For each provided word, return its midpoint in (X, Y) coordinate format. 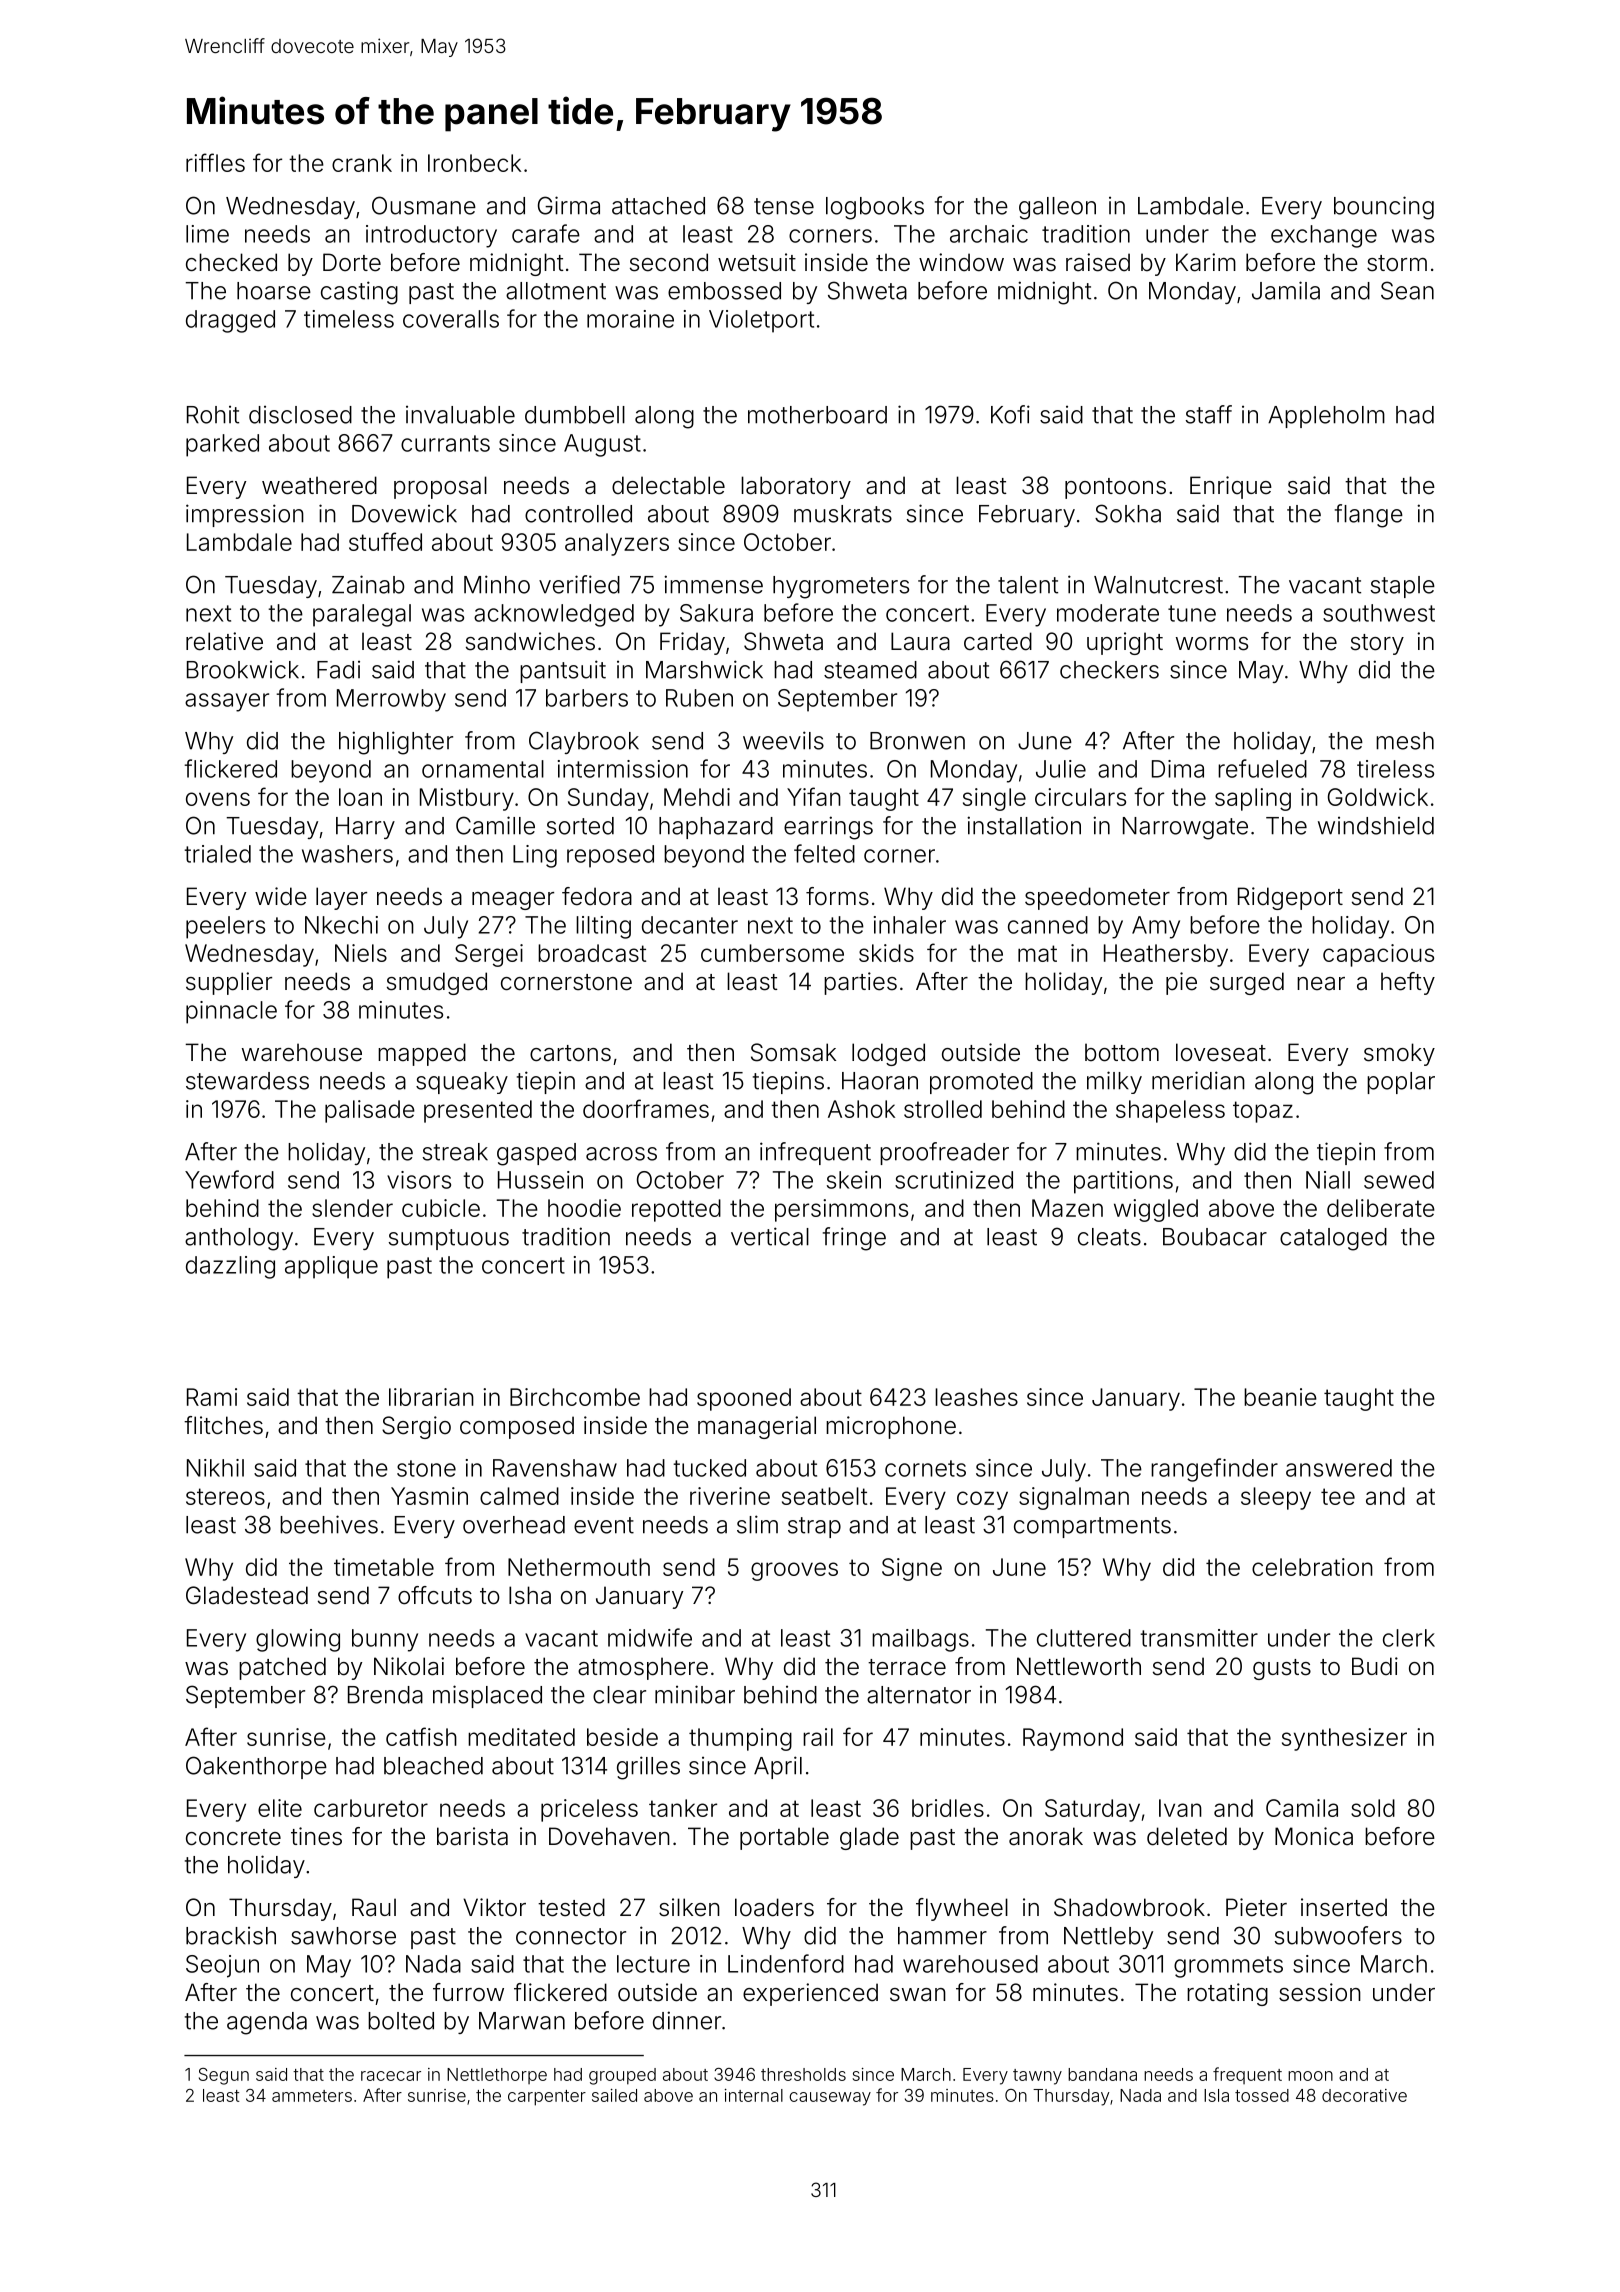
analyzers (617, 544)
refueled (1262, 768)
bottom (1122, 1052)
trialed (217, 854)
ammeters (312, 2096)
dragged (230, 321)
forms (837, 896)
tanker (683, 1808)
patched (282, 1668)
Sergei (489, 955)
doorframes (646, 1108)
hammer (942, 1936)
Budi (1375, 1666)
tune (1192, 613)
